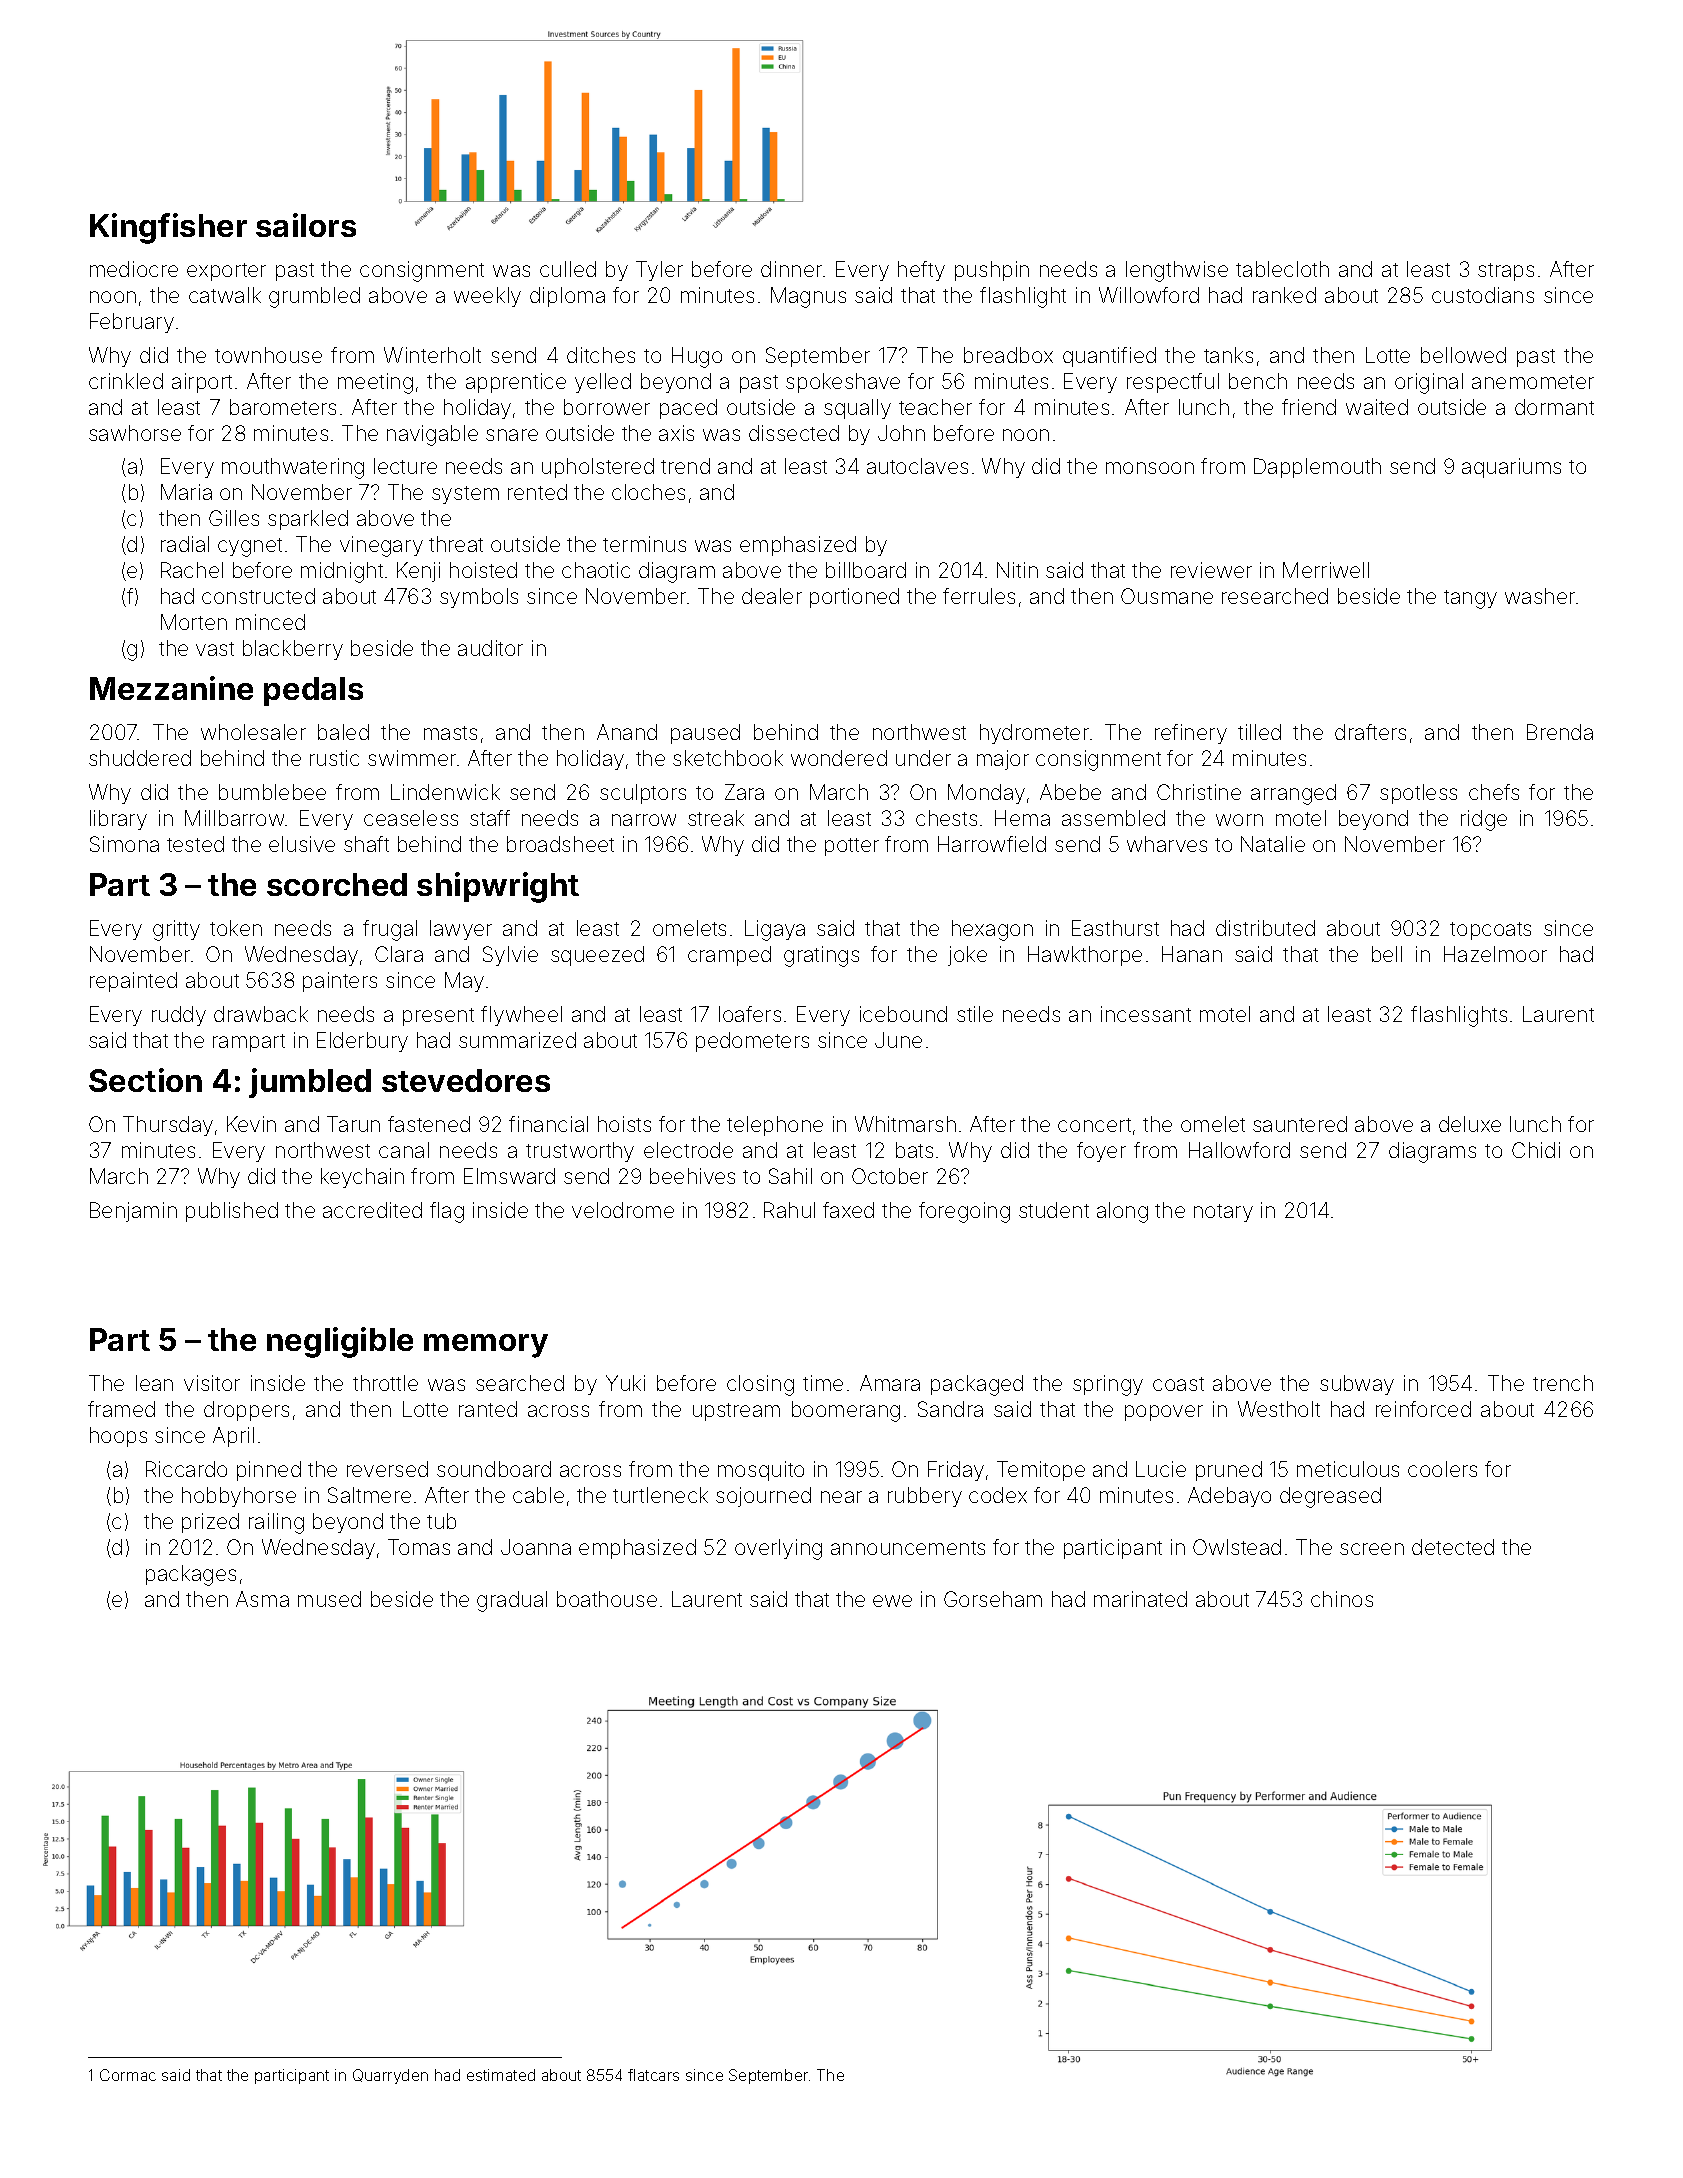 Image resolution: width=1683 pixels, height=2178 pixels. I want to click on packaged, so click(977, 1385).
